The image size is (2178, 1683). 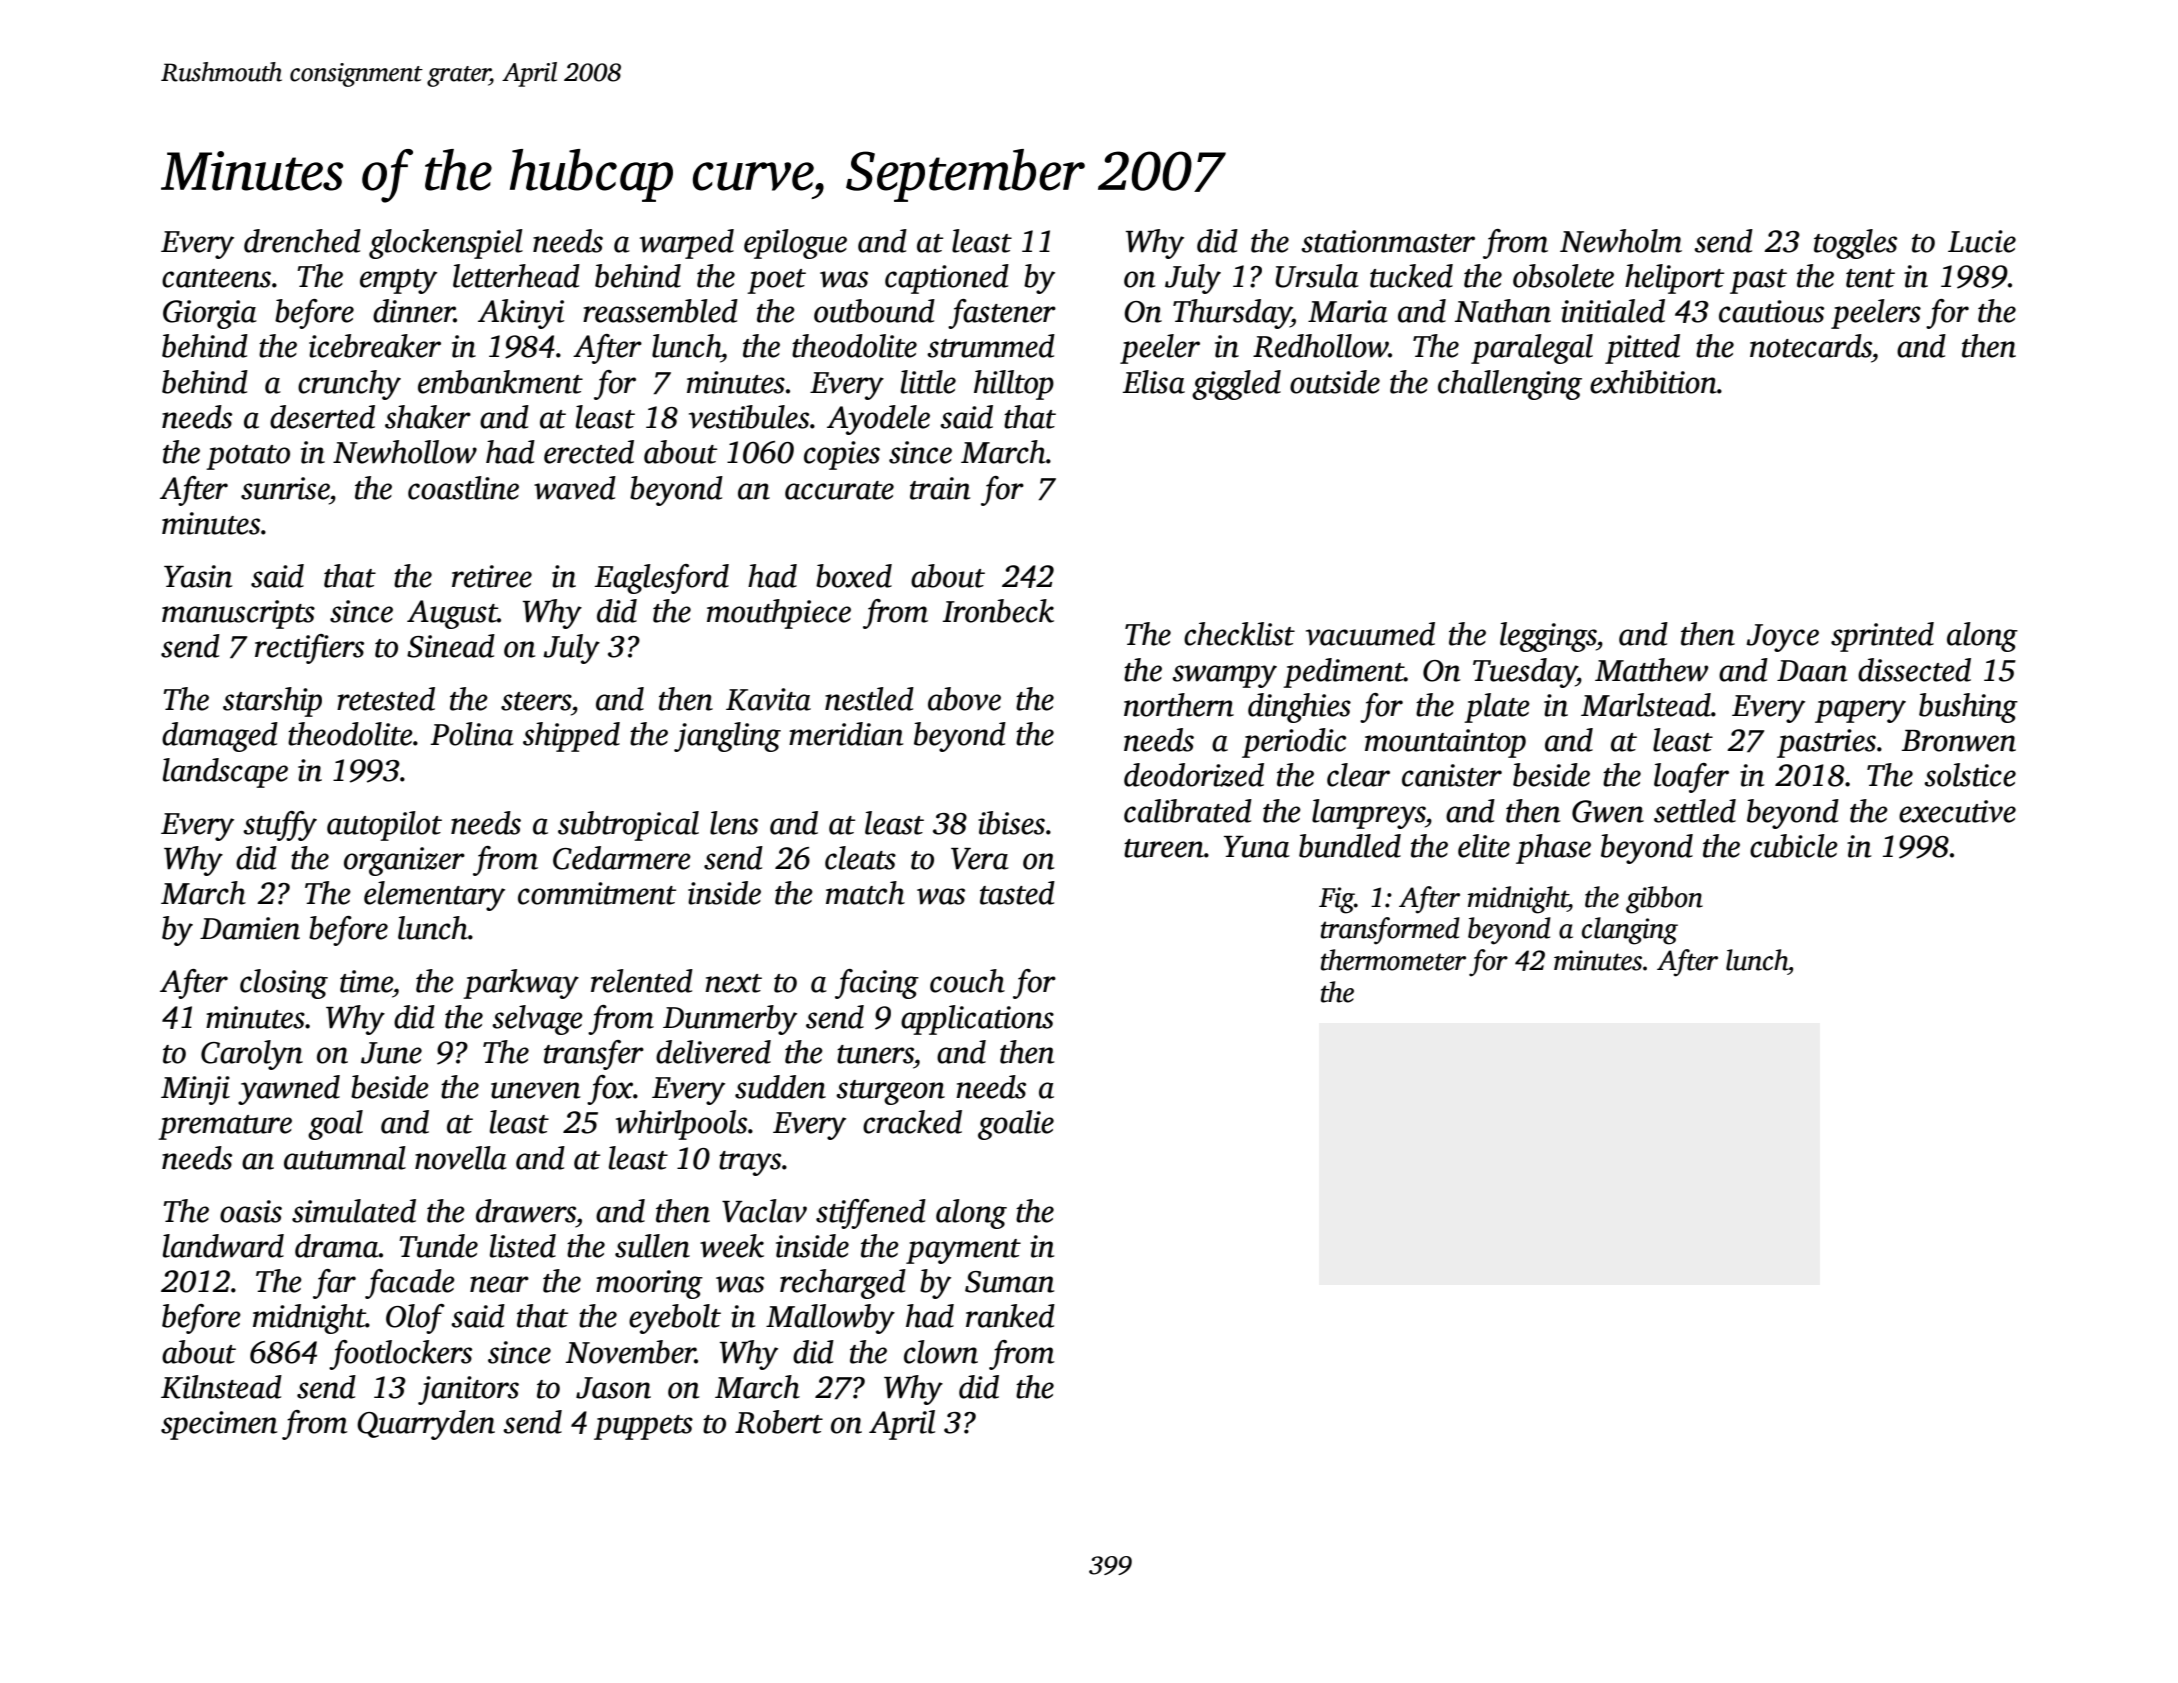 What do you see at coordinates (1982, 241) in the screenshot?
I see `Lucie` at bounding box center [1982, 241].
